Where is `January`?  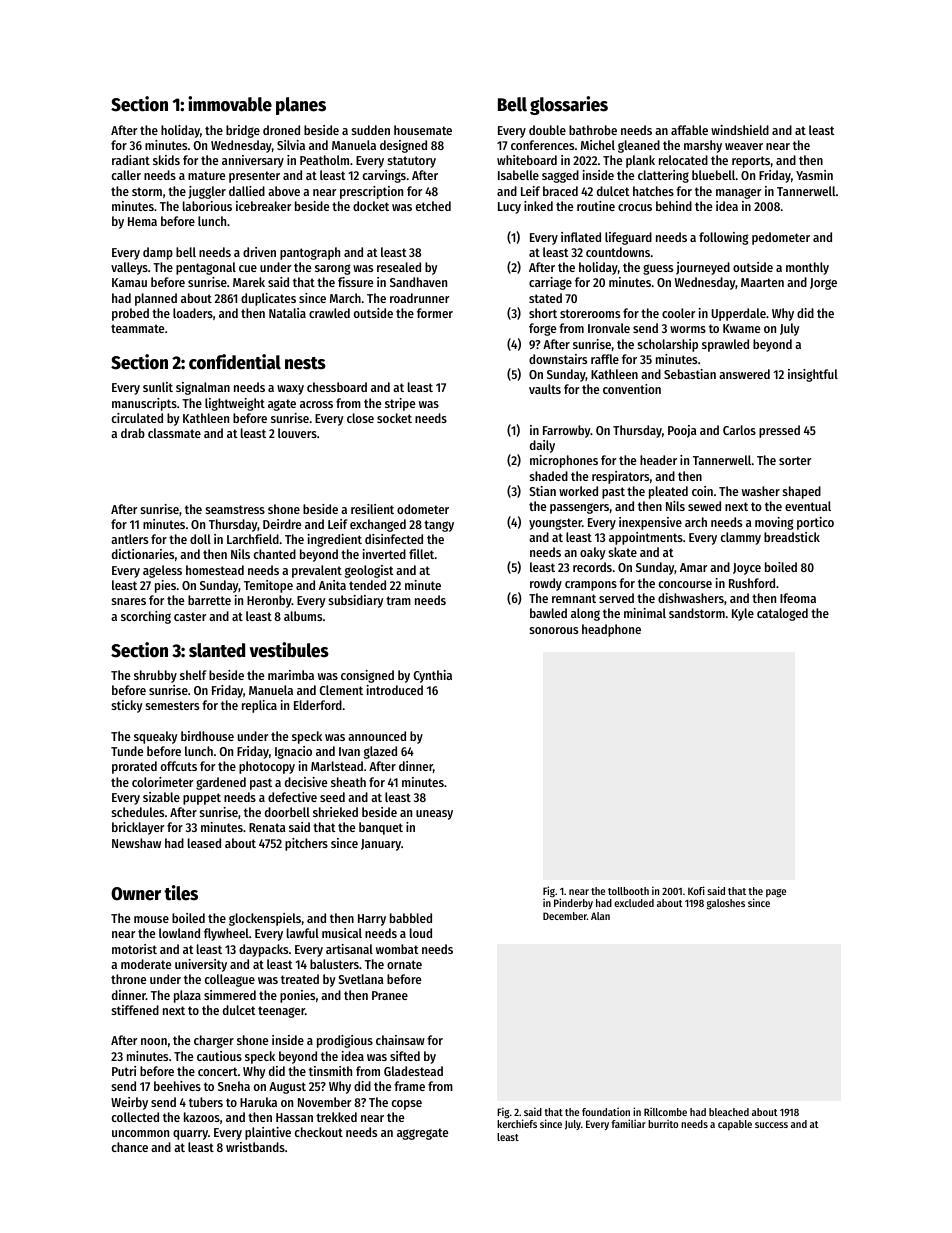
January is located at coordinates (381, 845).
